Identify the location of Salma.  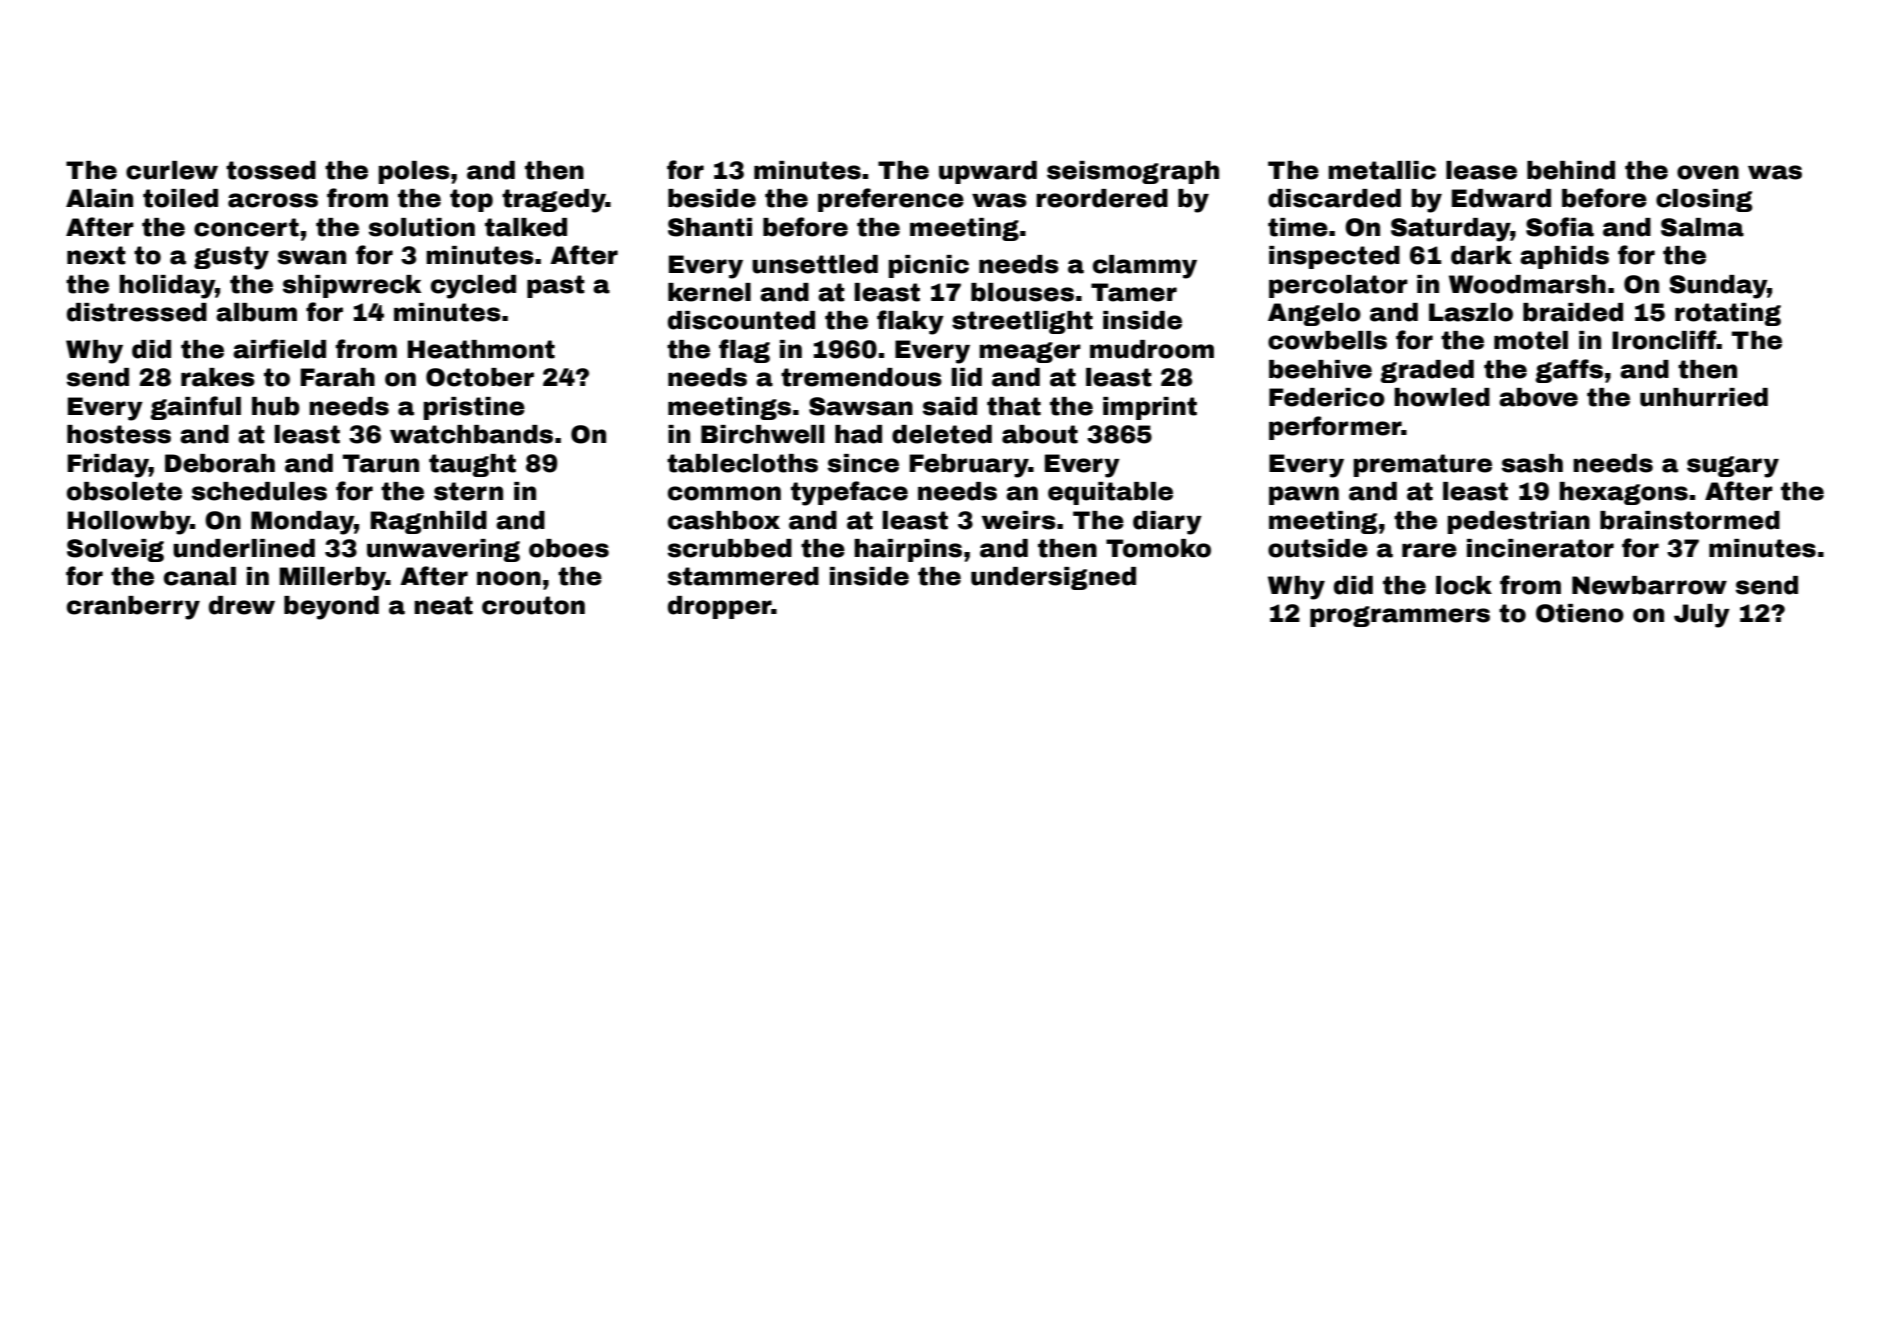
(1702, 227).
